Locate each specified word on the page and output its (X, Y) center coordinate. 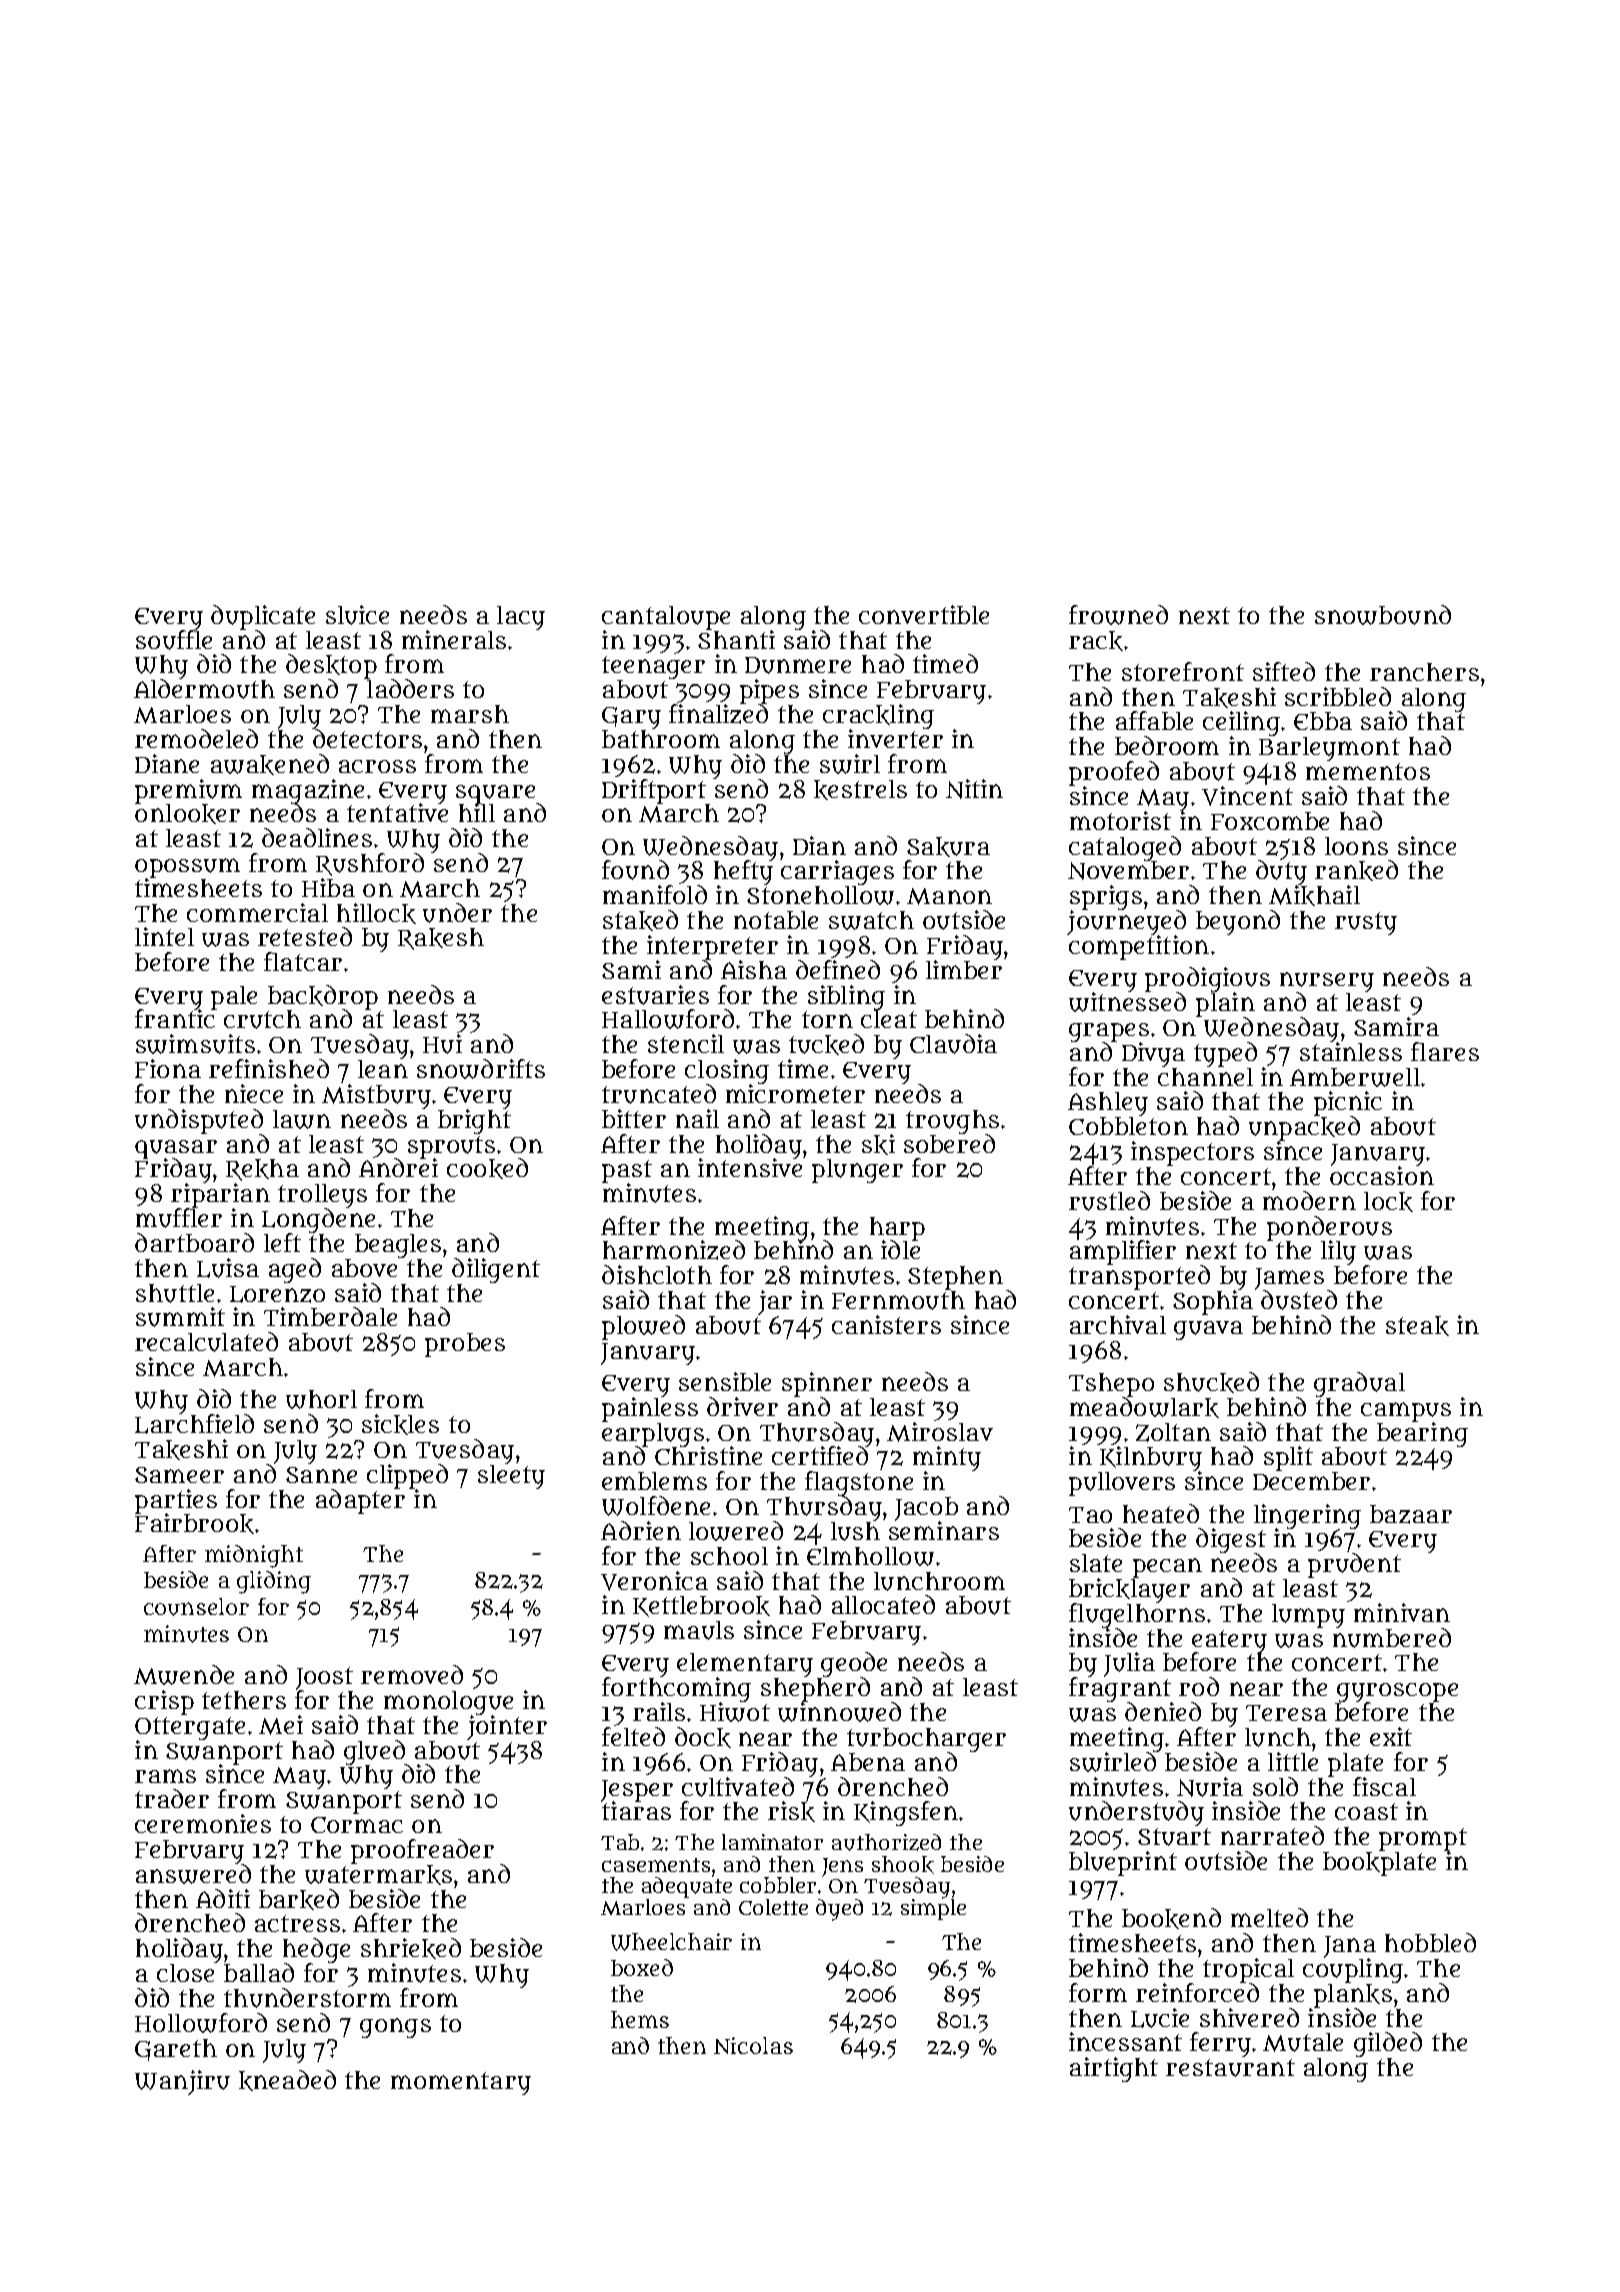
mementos (1368, 771)
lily (1338, 1252)
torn (827, 1019)
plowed (643, 1327)
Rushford (370, 864)
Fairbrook (194, 1524)
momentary (461, 2083)
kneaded (287, 2080)
